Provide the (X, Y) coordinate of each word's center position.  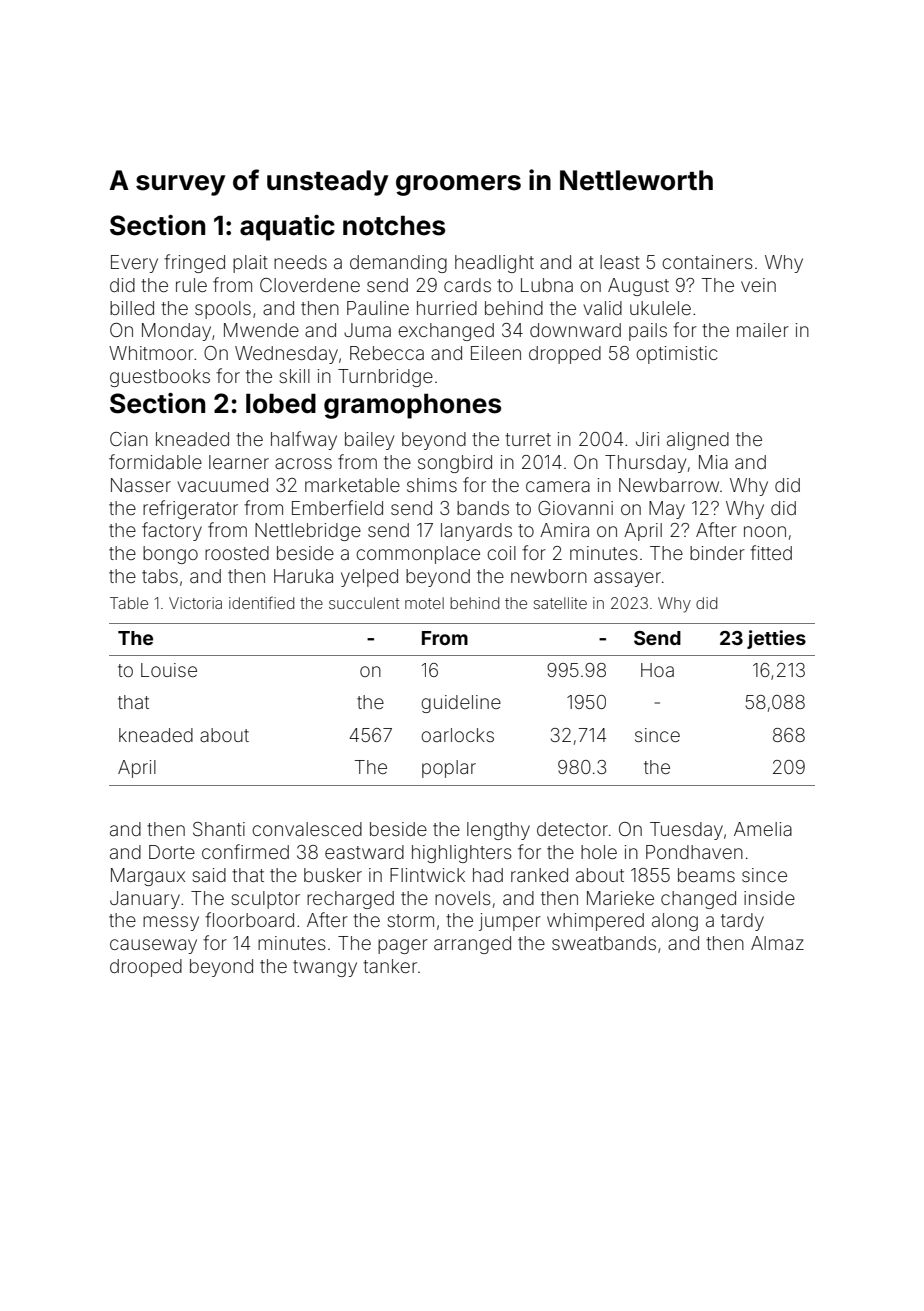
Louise (169, 670)
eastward (364, 852)
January (145, 900)
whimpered (595, 922)
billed (132, 308)
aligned (698, 441)
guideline (461, 704)
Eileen (496, 353)
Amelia (763, 829)
